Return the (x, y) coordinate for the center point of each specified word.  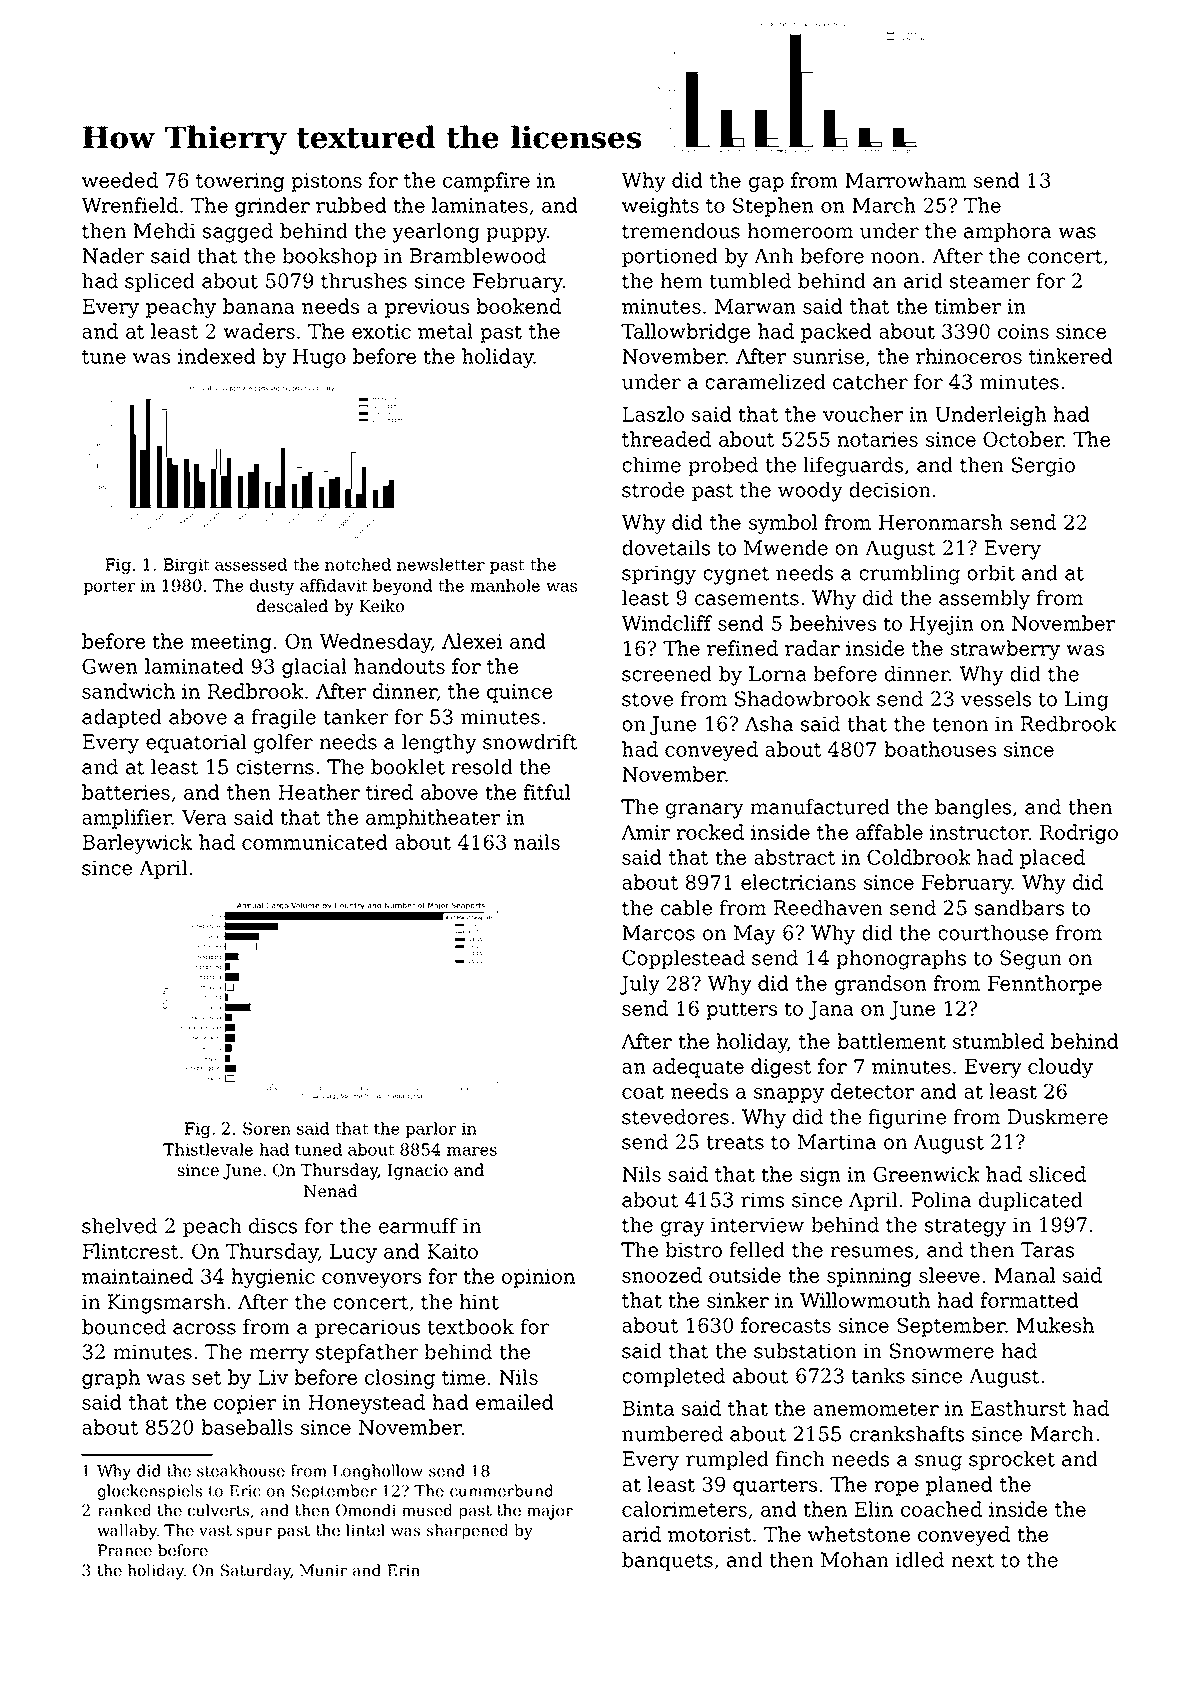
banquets (667, 1561)
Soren (267, 1128)
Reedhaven (828, 908)
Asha (769, 724)
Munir (323, 1570)
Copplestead (683, 959)
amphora (1007, 232)
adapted (122, 718)
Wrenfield (129, 205)
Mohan (855, 1560)
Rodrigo (1079, 834)
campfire (486, 182)
